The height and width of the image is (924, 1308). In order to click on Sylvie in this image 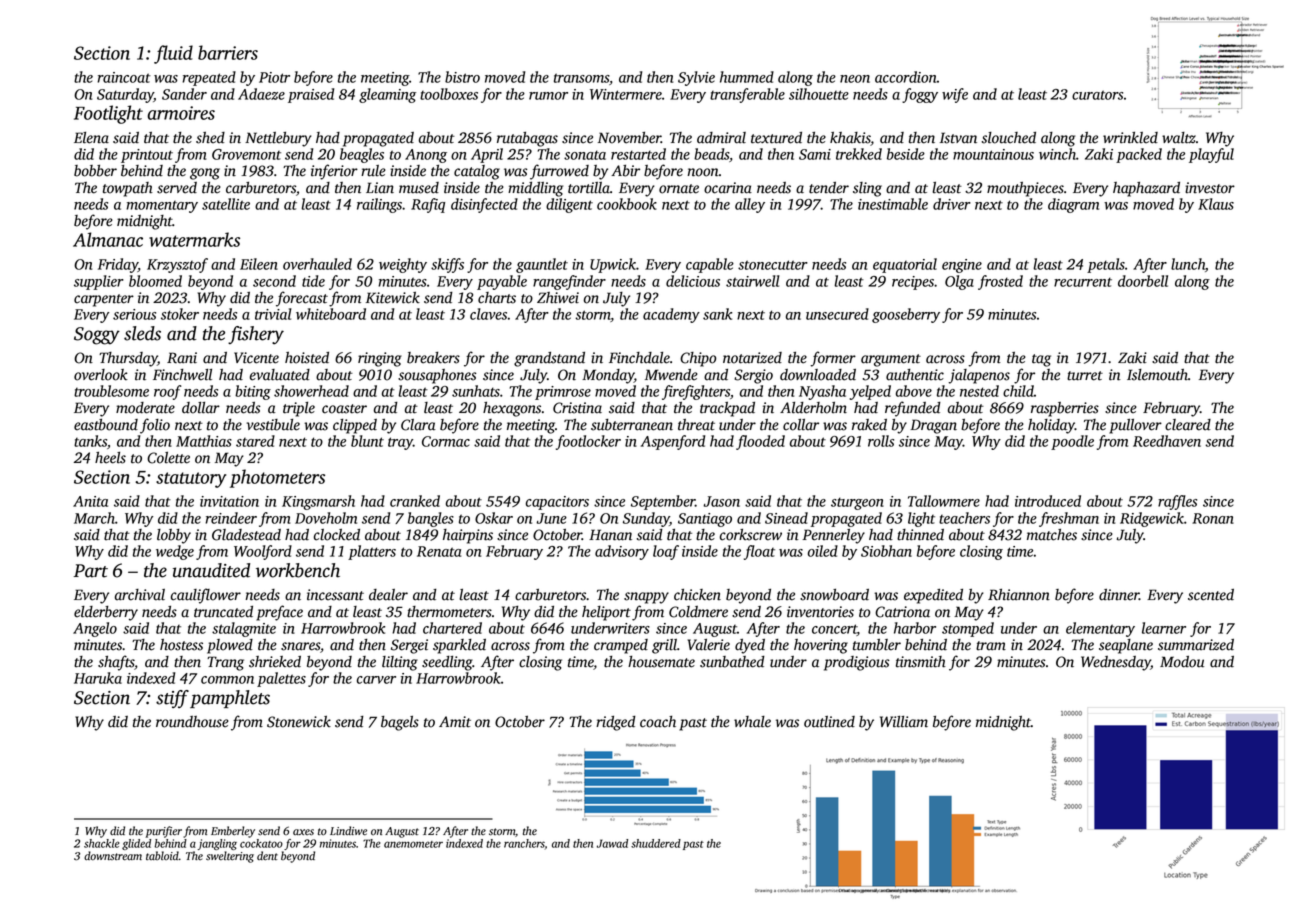, I will do `click(696, 78)`.
